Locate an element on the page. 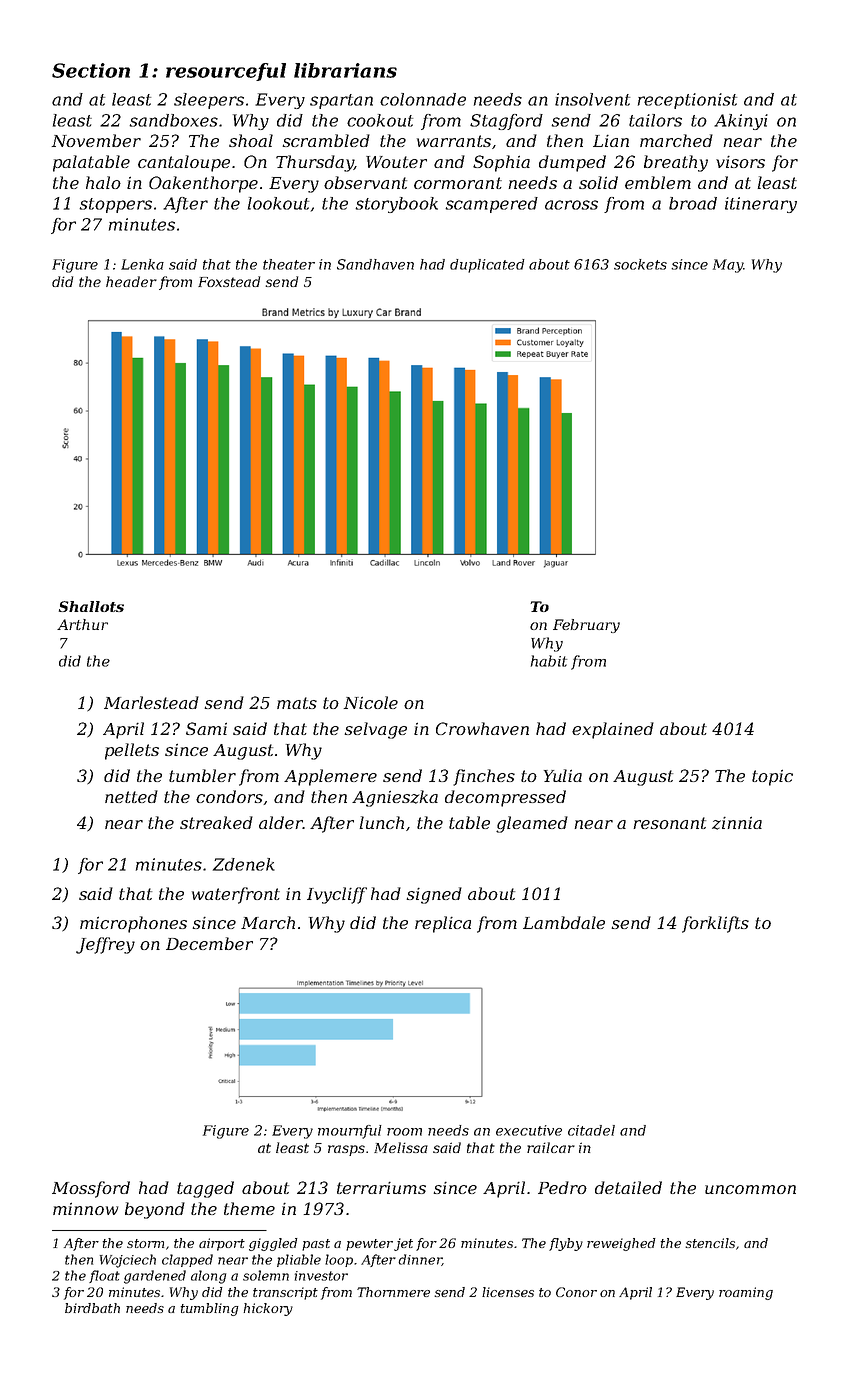 This page has width=849, height=1400. executive is located at coordinates (529, 1130).
